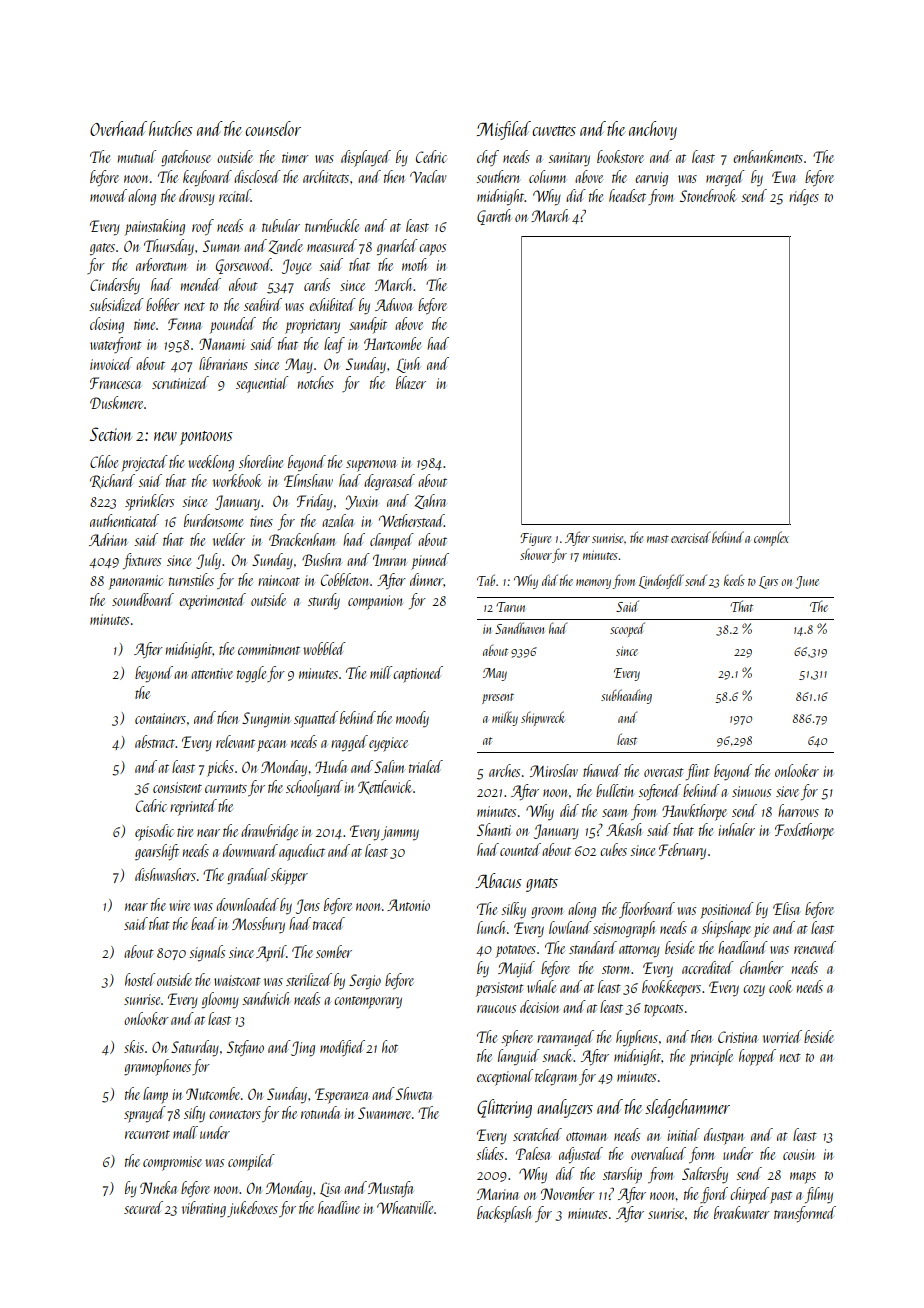  Describe the element at coordinates (140, 979) in the screenshot. I see `hostel` at that location.
